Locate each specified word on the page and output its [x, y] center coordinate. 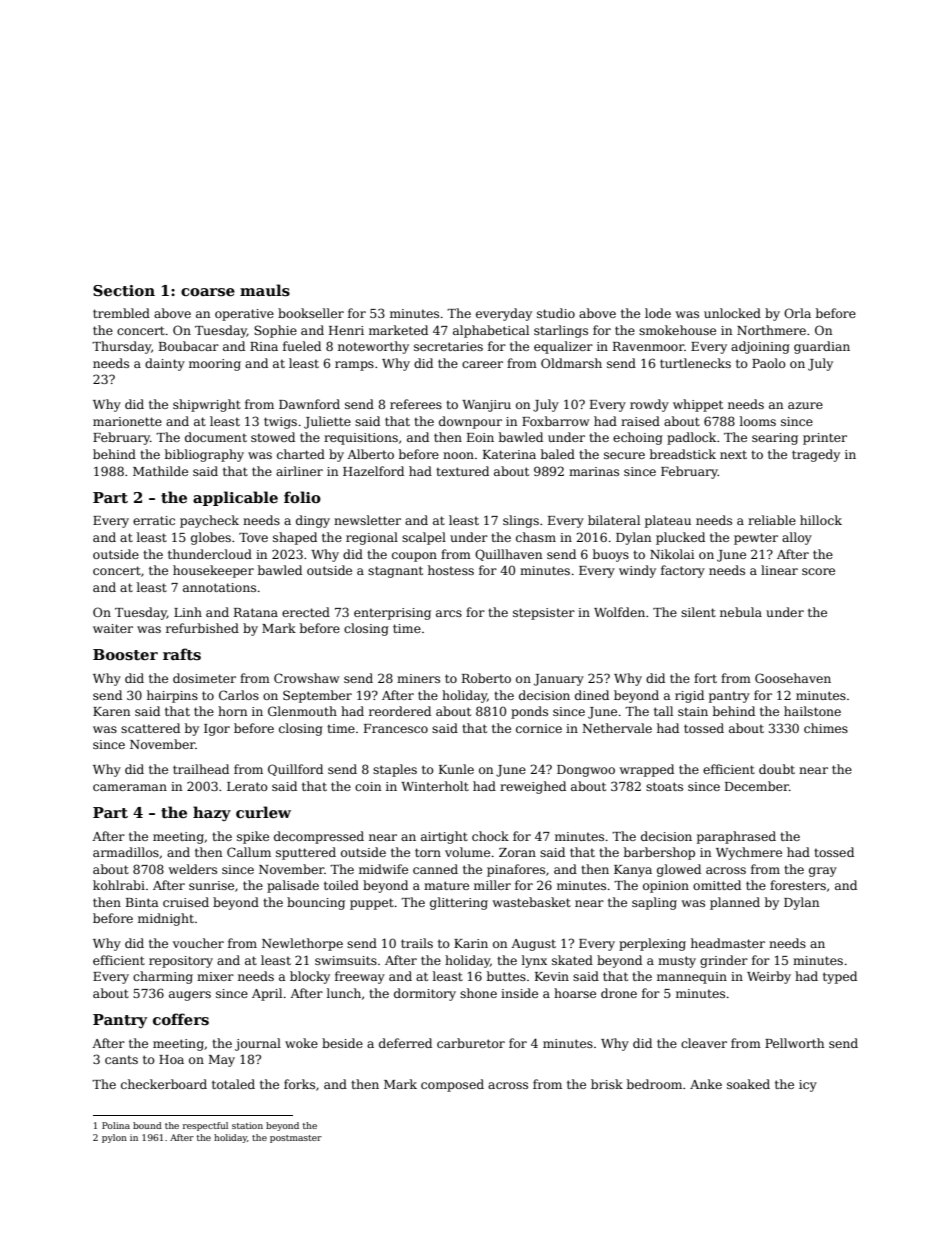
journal [258, 1044]
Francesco [396, 728]
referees [416, 404]
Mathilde [160, 471]
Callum [249, 852]
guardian [822, 347]
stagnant [395, 572]
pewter [756, 539]
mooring [215, 365]
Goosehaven [793, 678]
